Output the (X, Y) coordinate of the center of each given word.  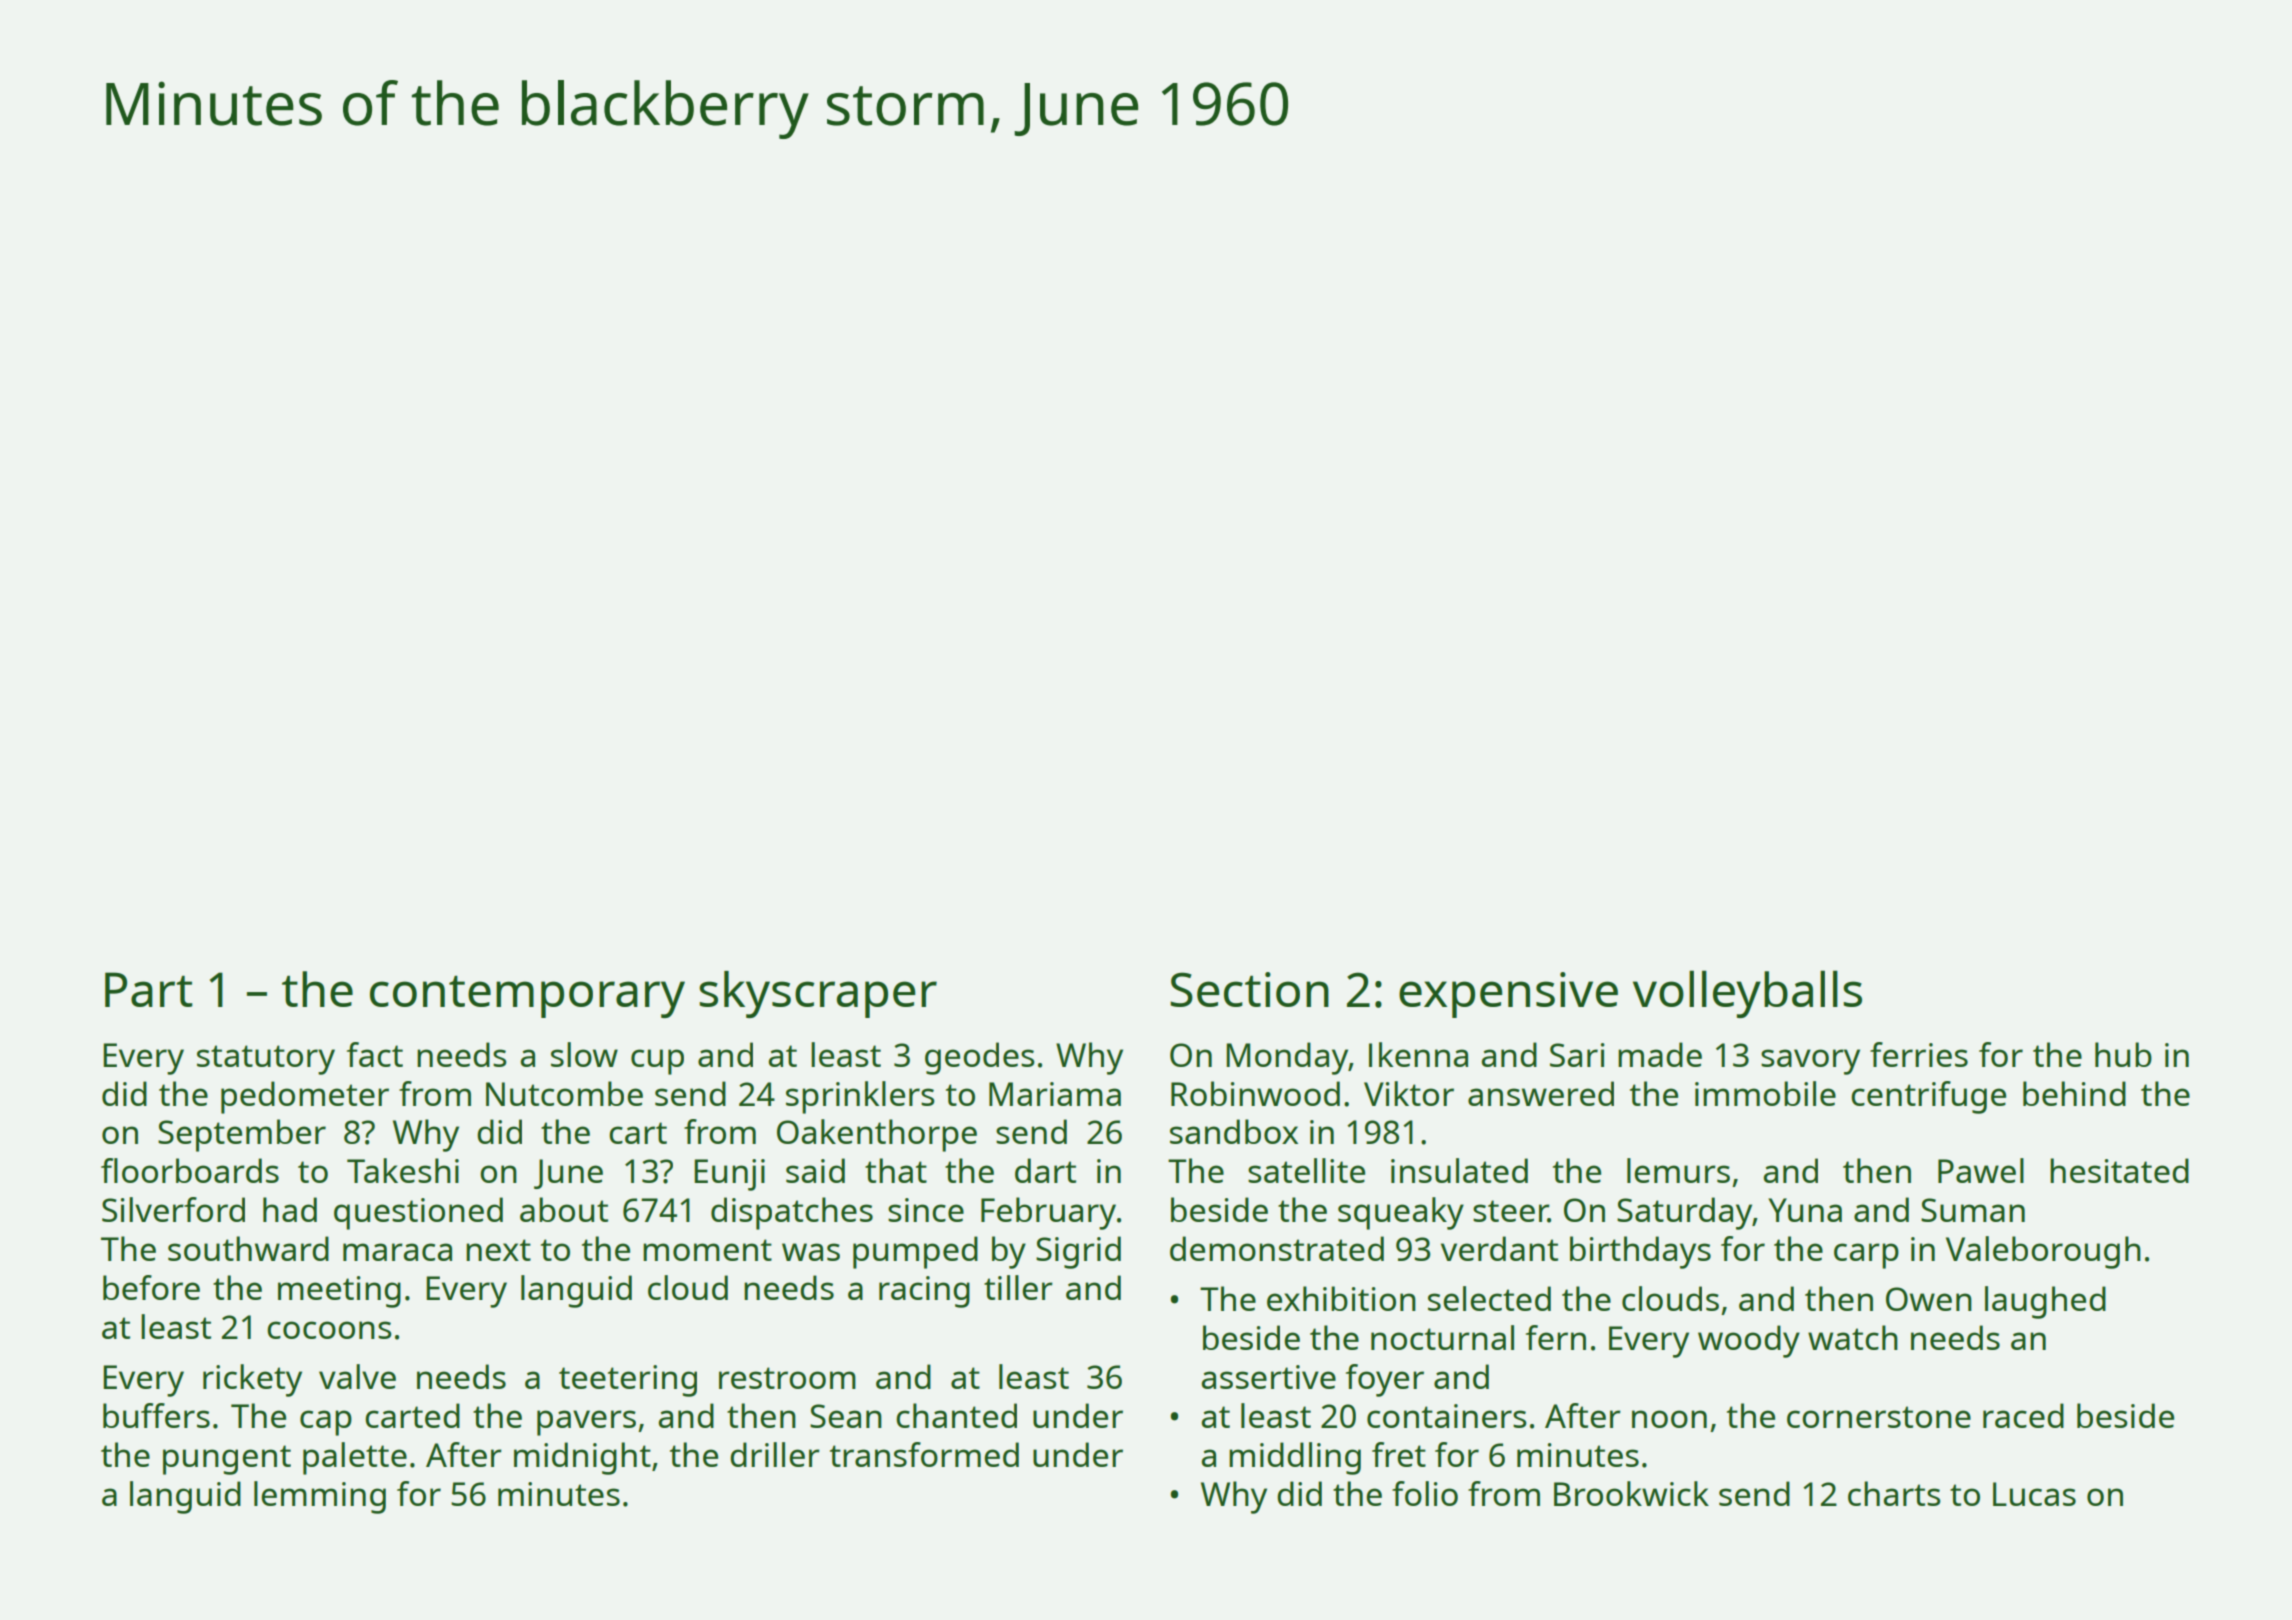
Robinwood (1255, 1093)
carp (1866, 1256)
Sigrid (1078, 1252)
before (151, 1287)
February (1048, 1213)
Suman (1973, 1210)
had (290, 1209)
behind (2074, 1093)
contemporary (527, 997)
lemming (320, 1497)
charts (1894, 1493)
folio (1425, 1493)
